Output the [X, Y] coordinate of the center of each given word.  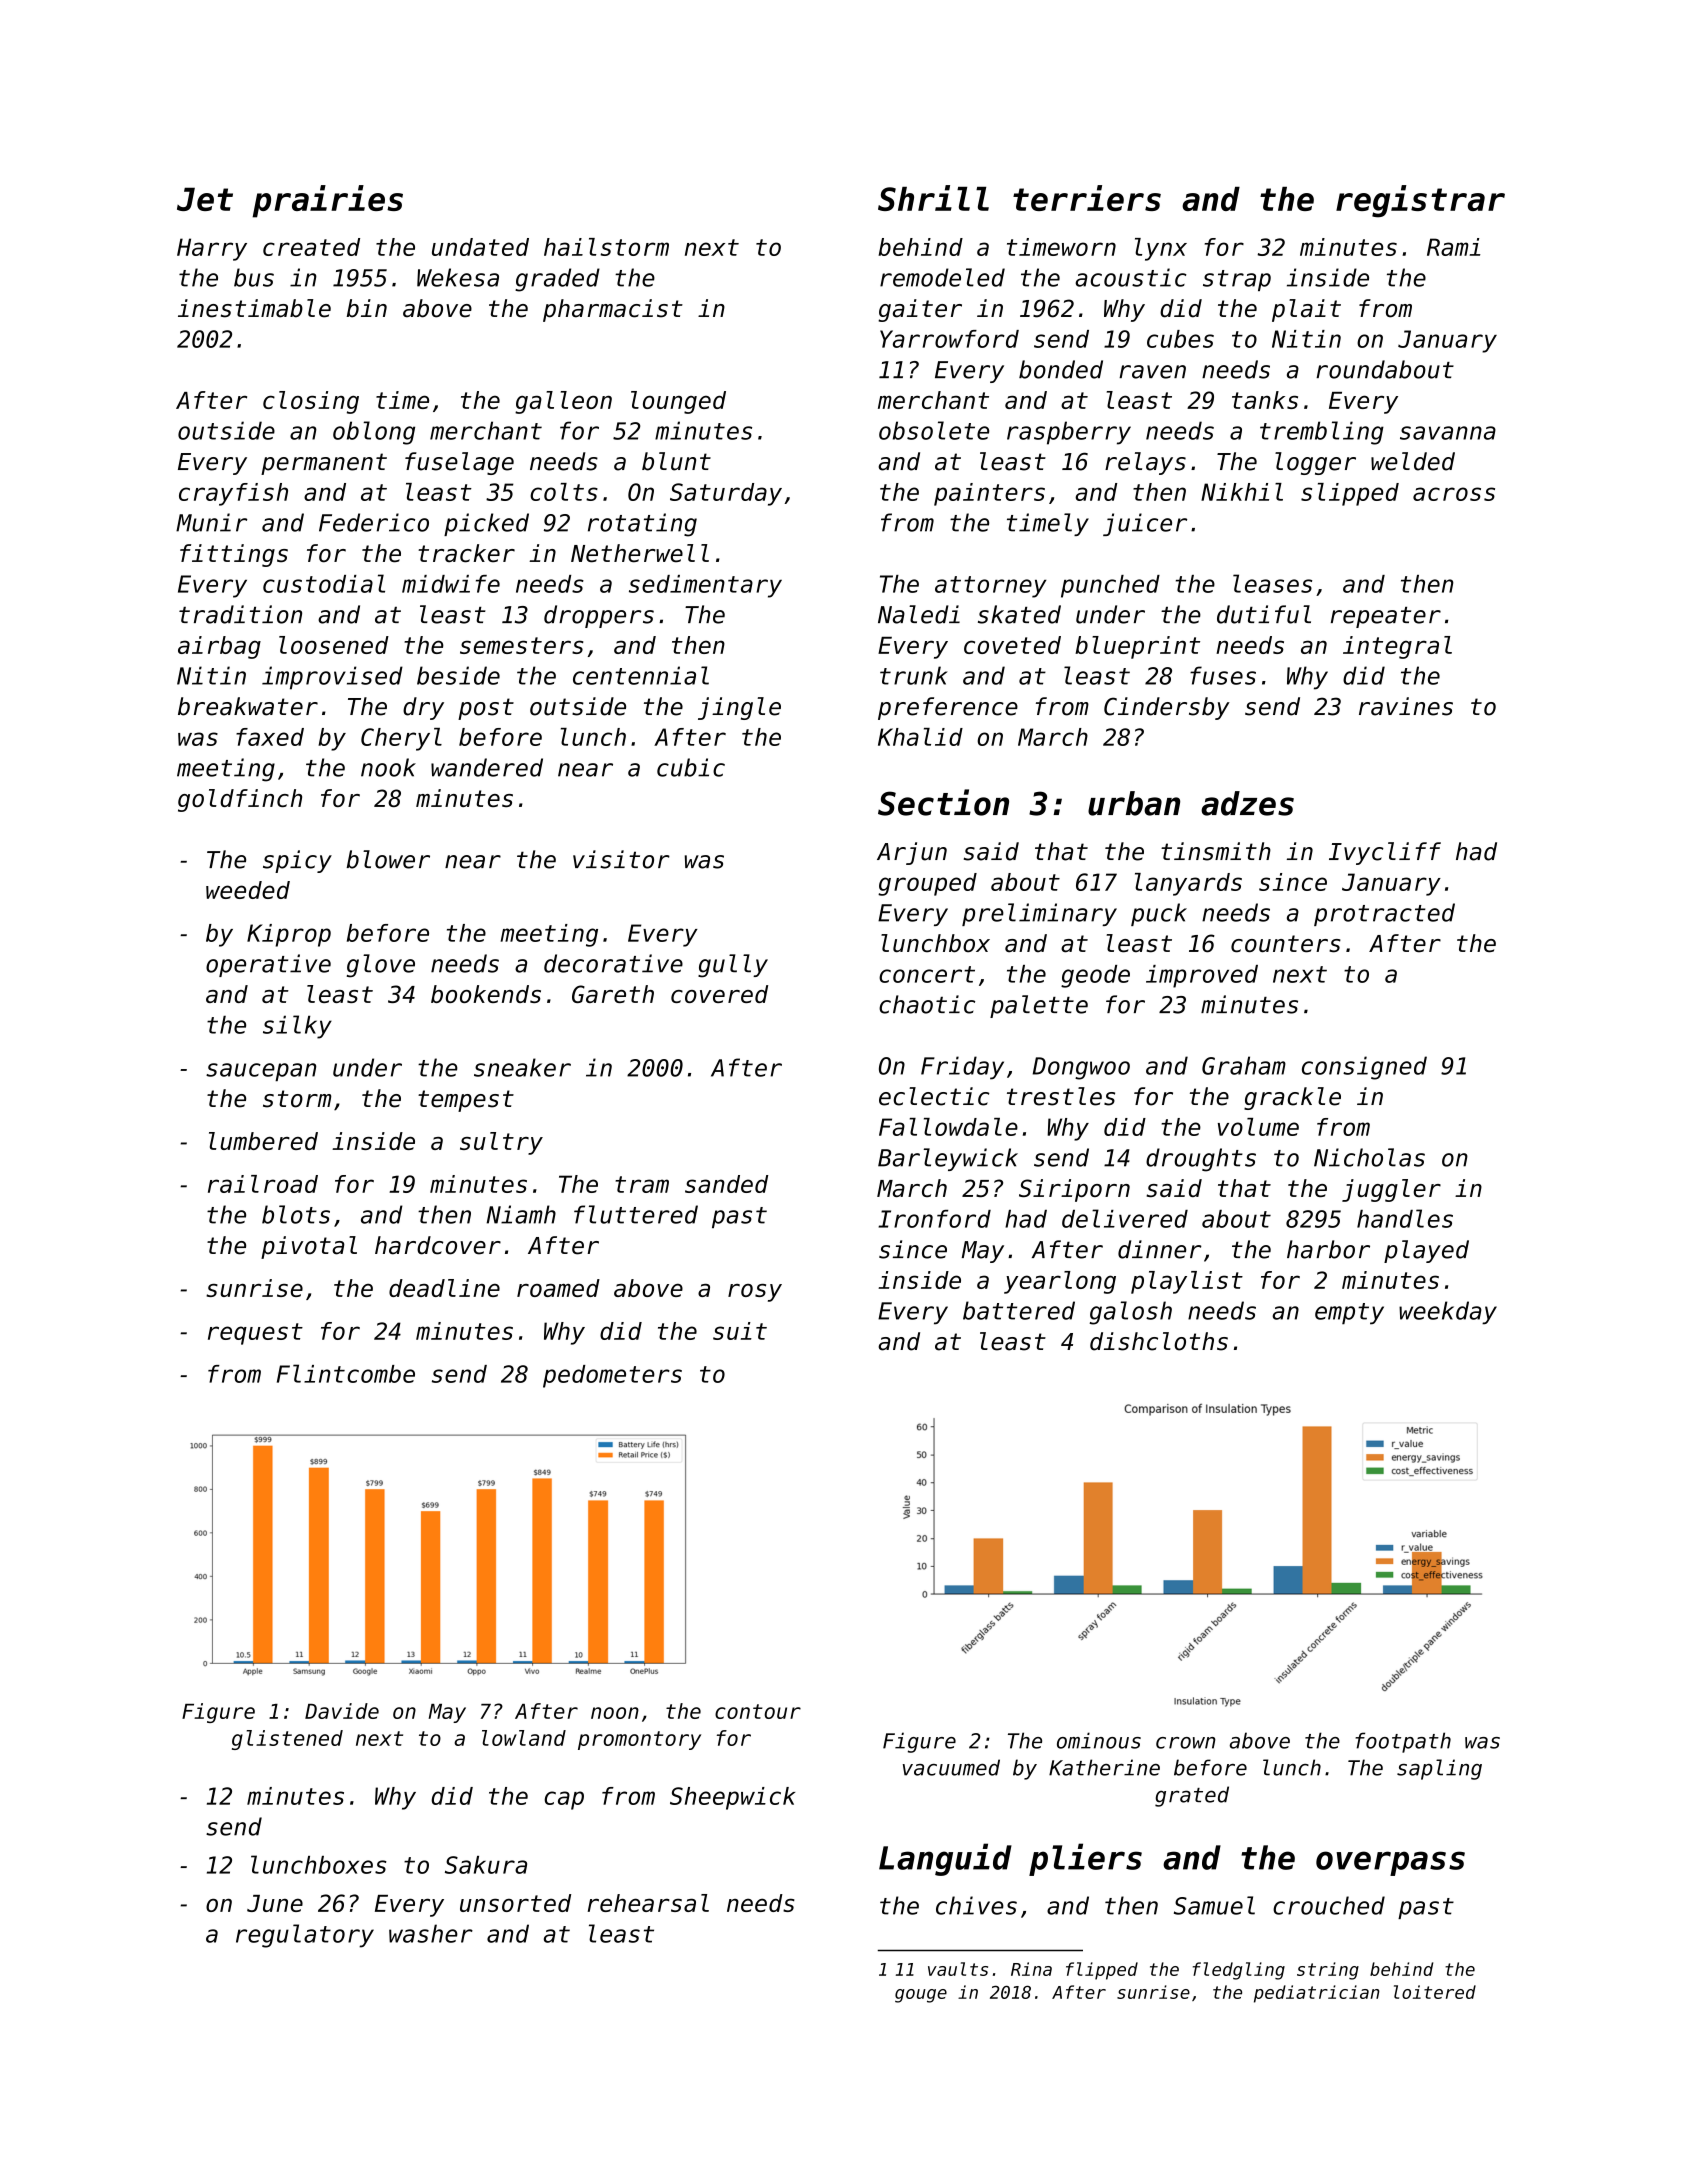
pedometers [612, 1376]
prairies [327, 201]
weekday [1448, 1313]
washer [431, 1933]
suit [740, 1331]
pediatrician [1317, 1994]
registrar [1420, 201]
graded [557, 280]
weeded [248, 890]
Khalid [920, 737]
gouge [921, 1996]
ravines [1406, 706]
